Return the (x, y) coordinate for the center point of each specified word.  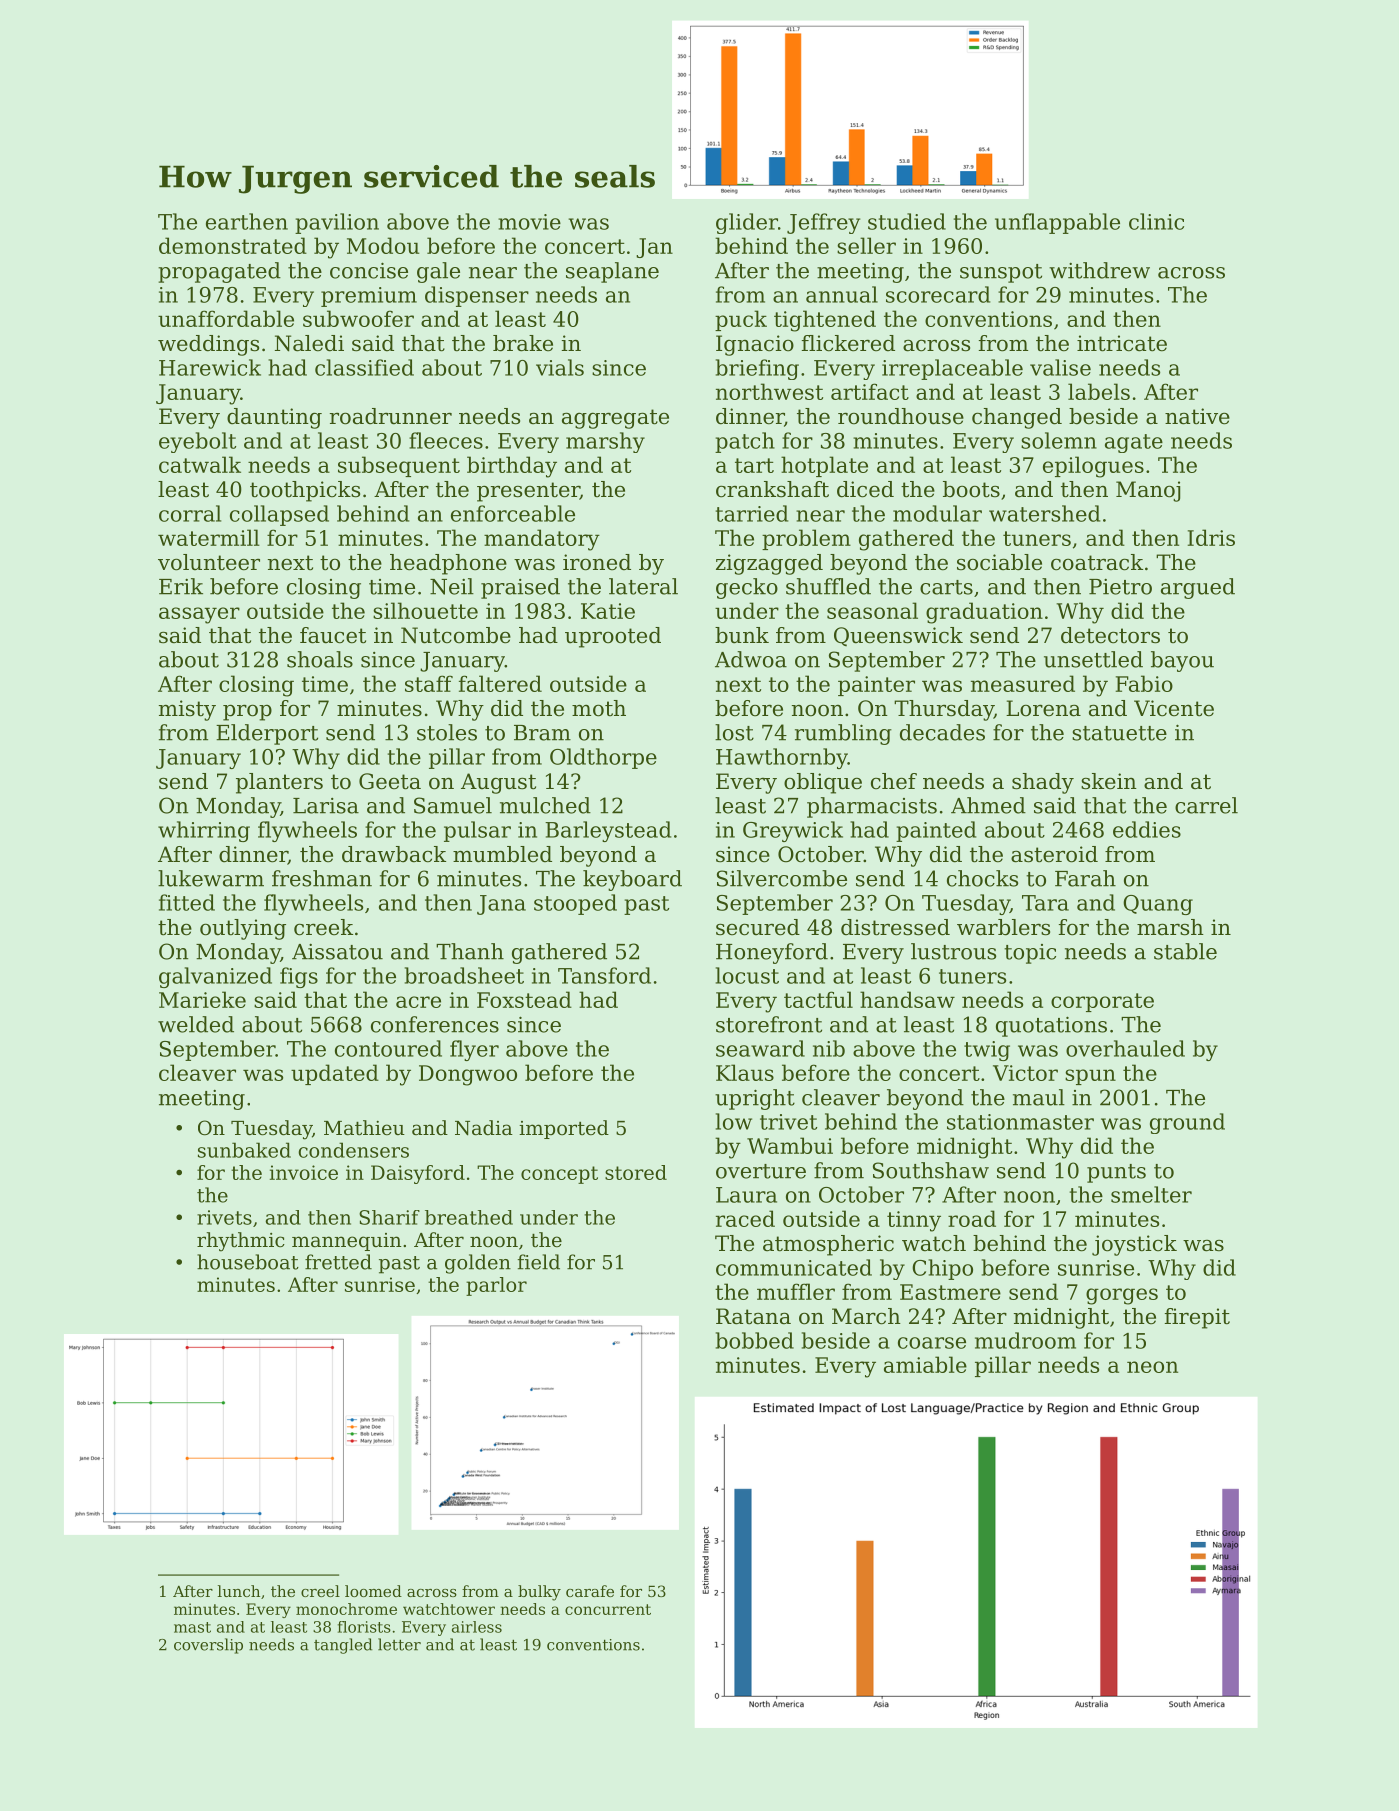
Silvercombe (782, 878)
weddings (208, 345)
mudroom (1025, 1340)
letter (399, 1644)
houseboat (248, 1262)
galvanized (215, 977)
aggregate (615, 419)
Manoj (1148, 491)
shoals (320, 659)
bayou (1182, 661)
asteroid (1054, 854)
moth (599, 708)
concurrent (608, 1609)
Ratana (753, 1316)
